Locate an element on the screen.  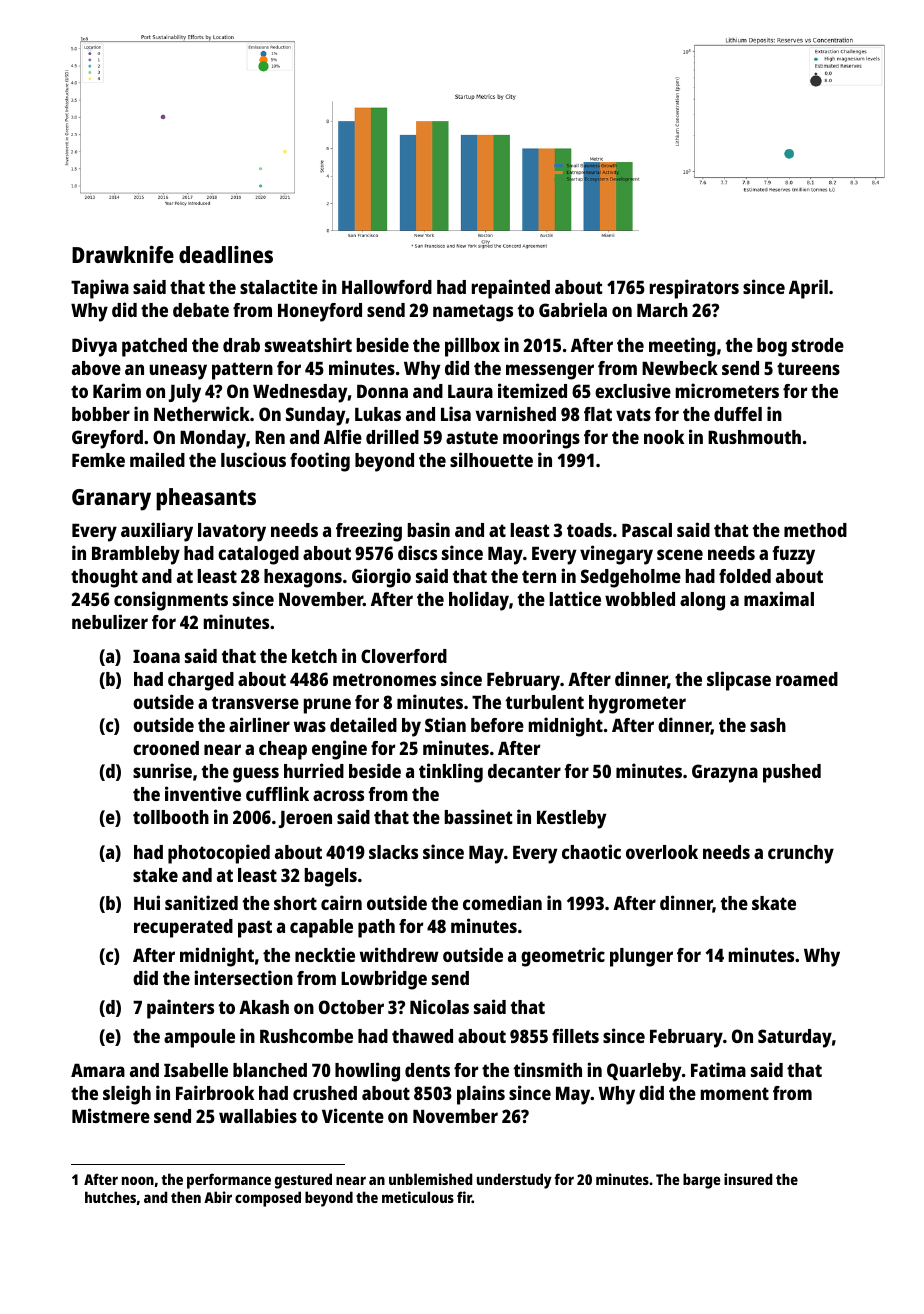
hexagons is located at coordinates (303, 578).
